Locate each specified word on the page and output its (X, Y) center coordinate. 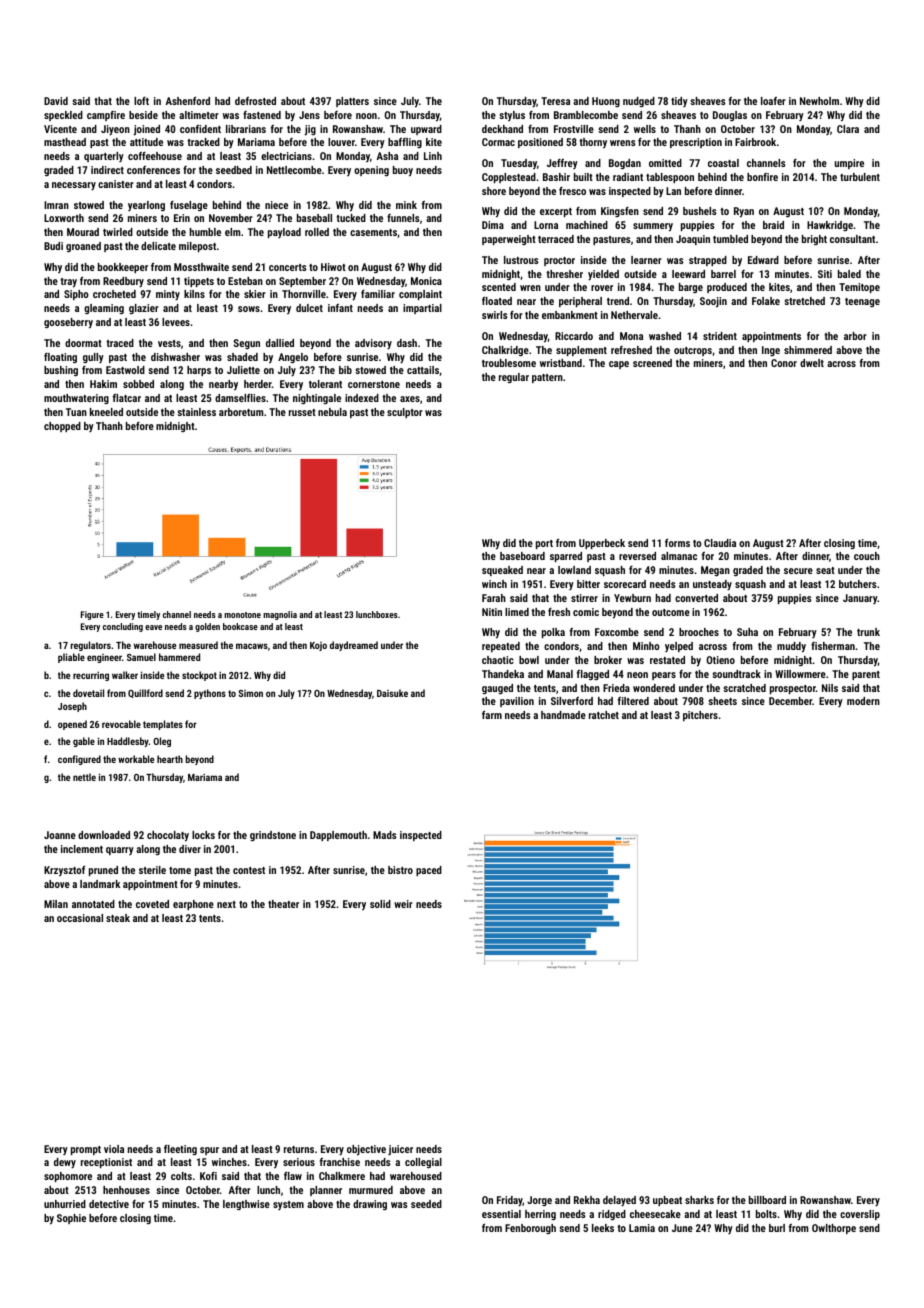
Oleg (162, 742)
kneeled (106, 412)
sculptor (405, 413)
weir (403, 904)
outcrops (693, 351)
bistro (400, 870)
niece (276, 205)
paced (429, 871)
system (288, 1205)
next (226, 904)
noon (366, 116)
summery (653, 227)
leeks (603, 1228)
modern (863, 701)
